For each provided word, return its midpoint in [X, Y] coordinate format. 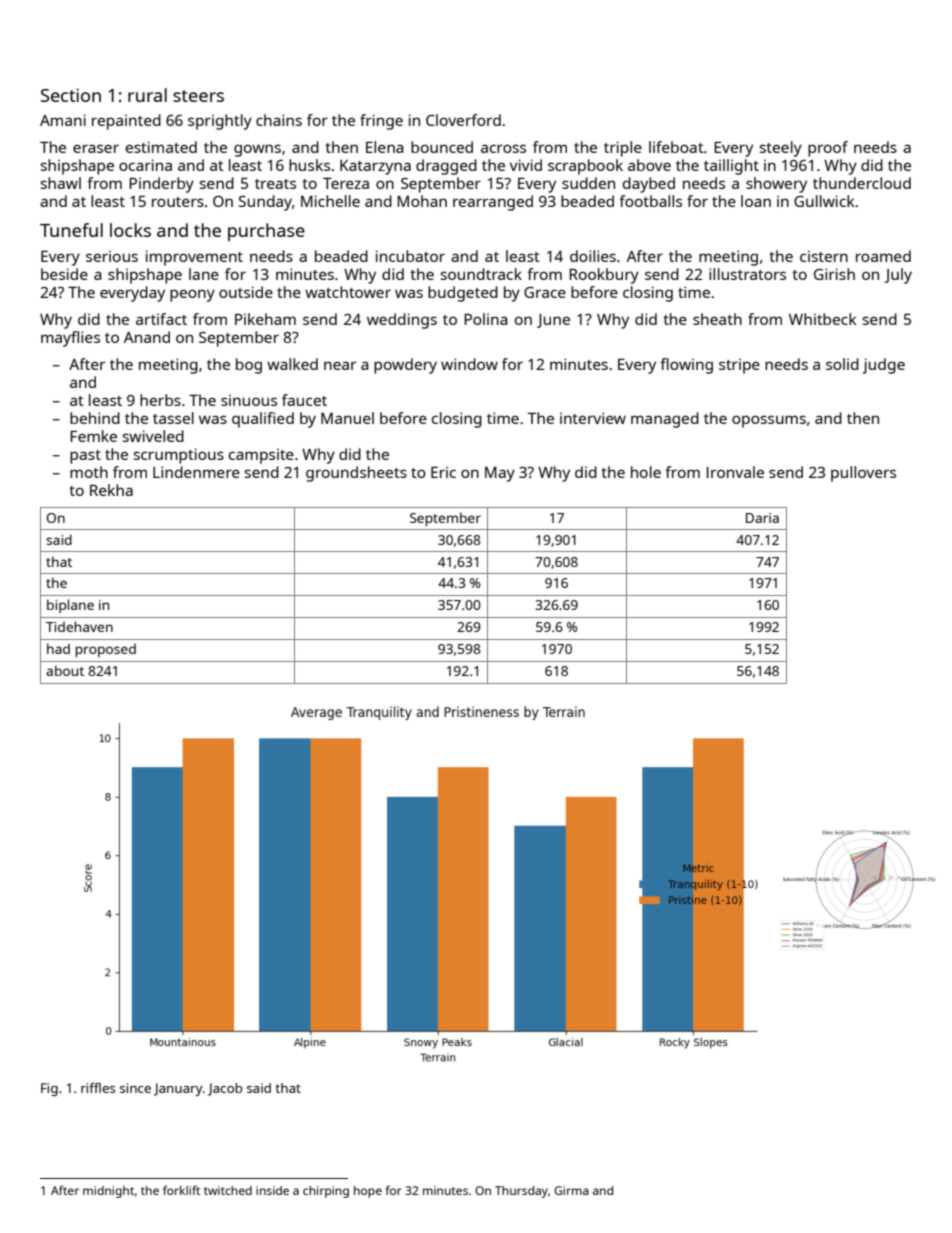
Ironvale [735, 472]
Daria [762, 518]
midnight [108, 1192]
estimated [161, 147]
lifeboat [676, 147]
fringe [381, 122]
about [65, 670]
